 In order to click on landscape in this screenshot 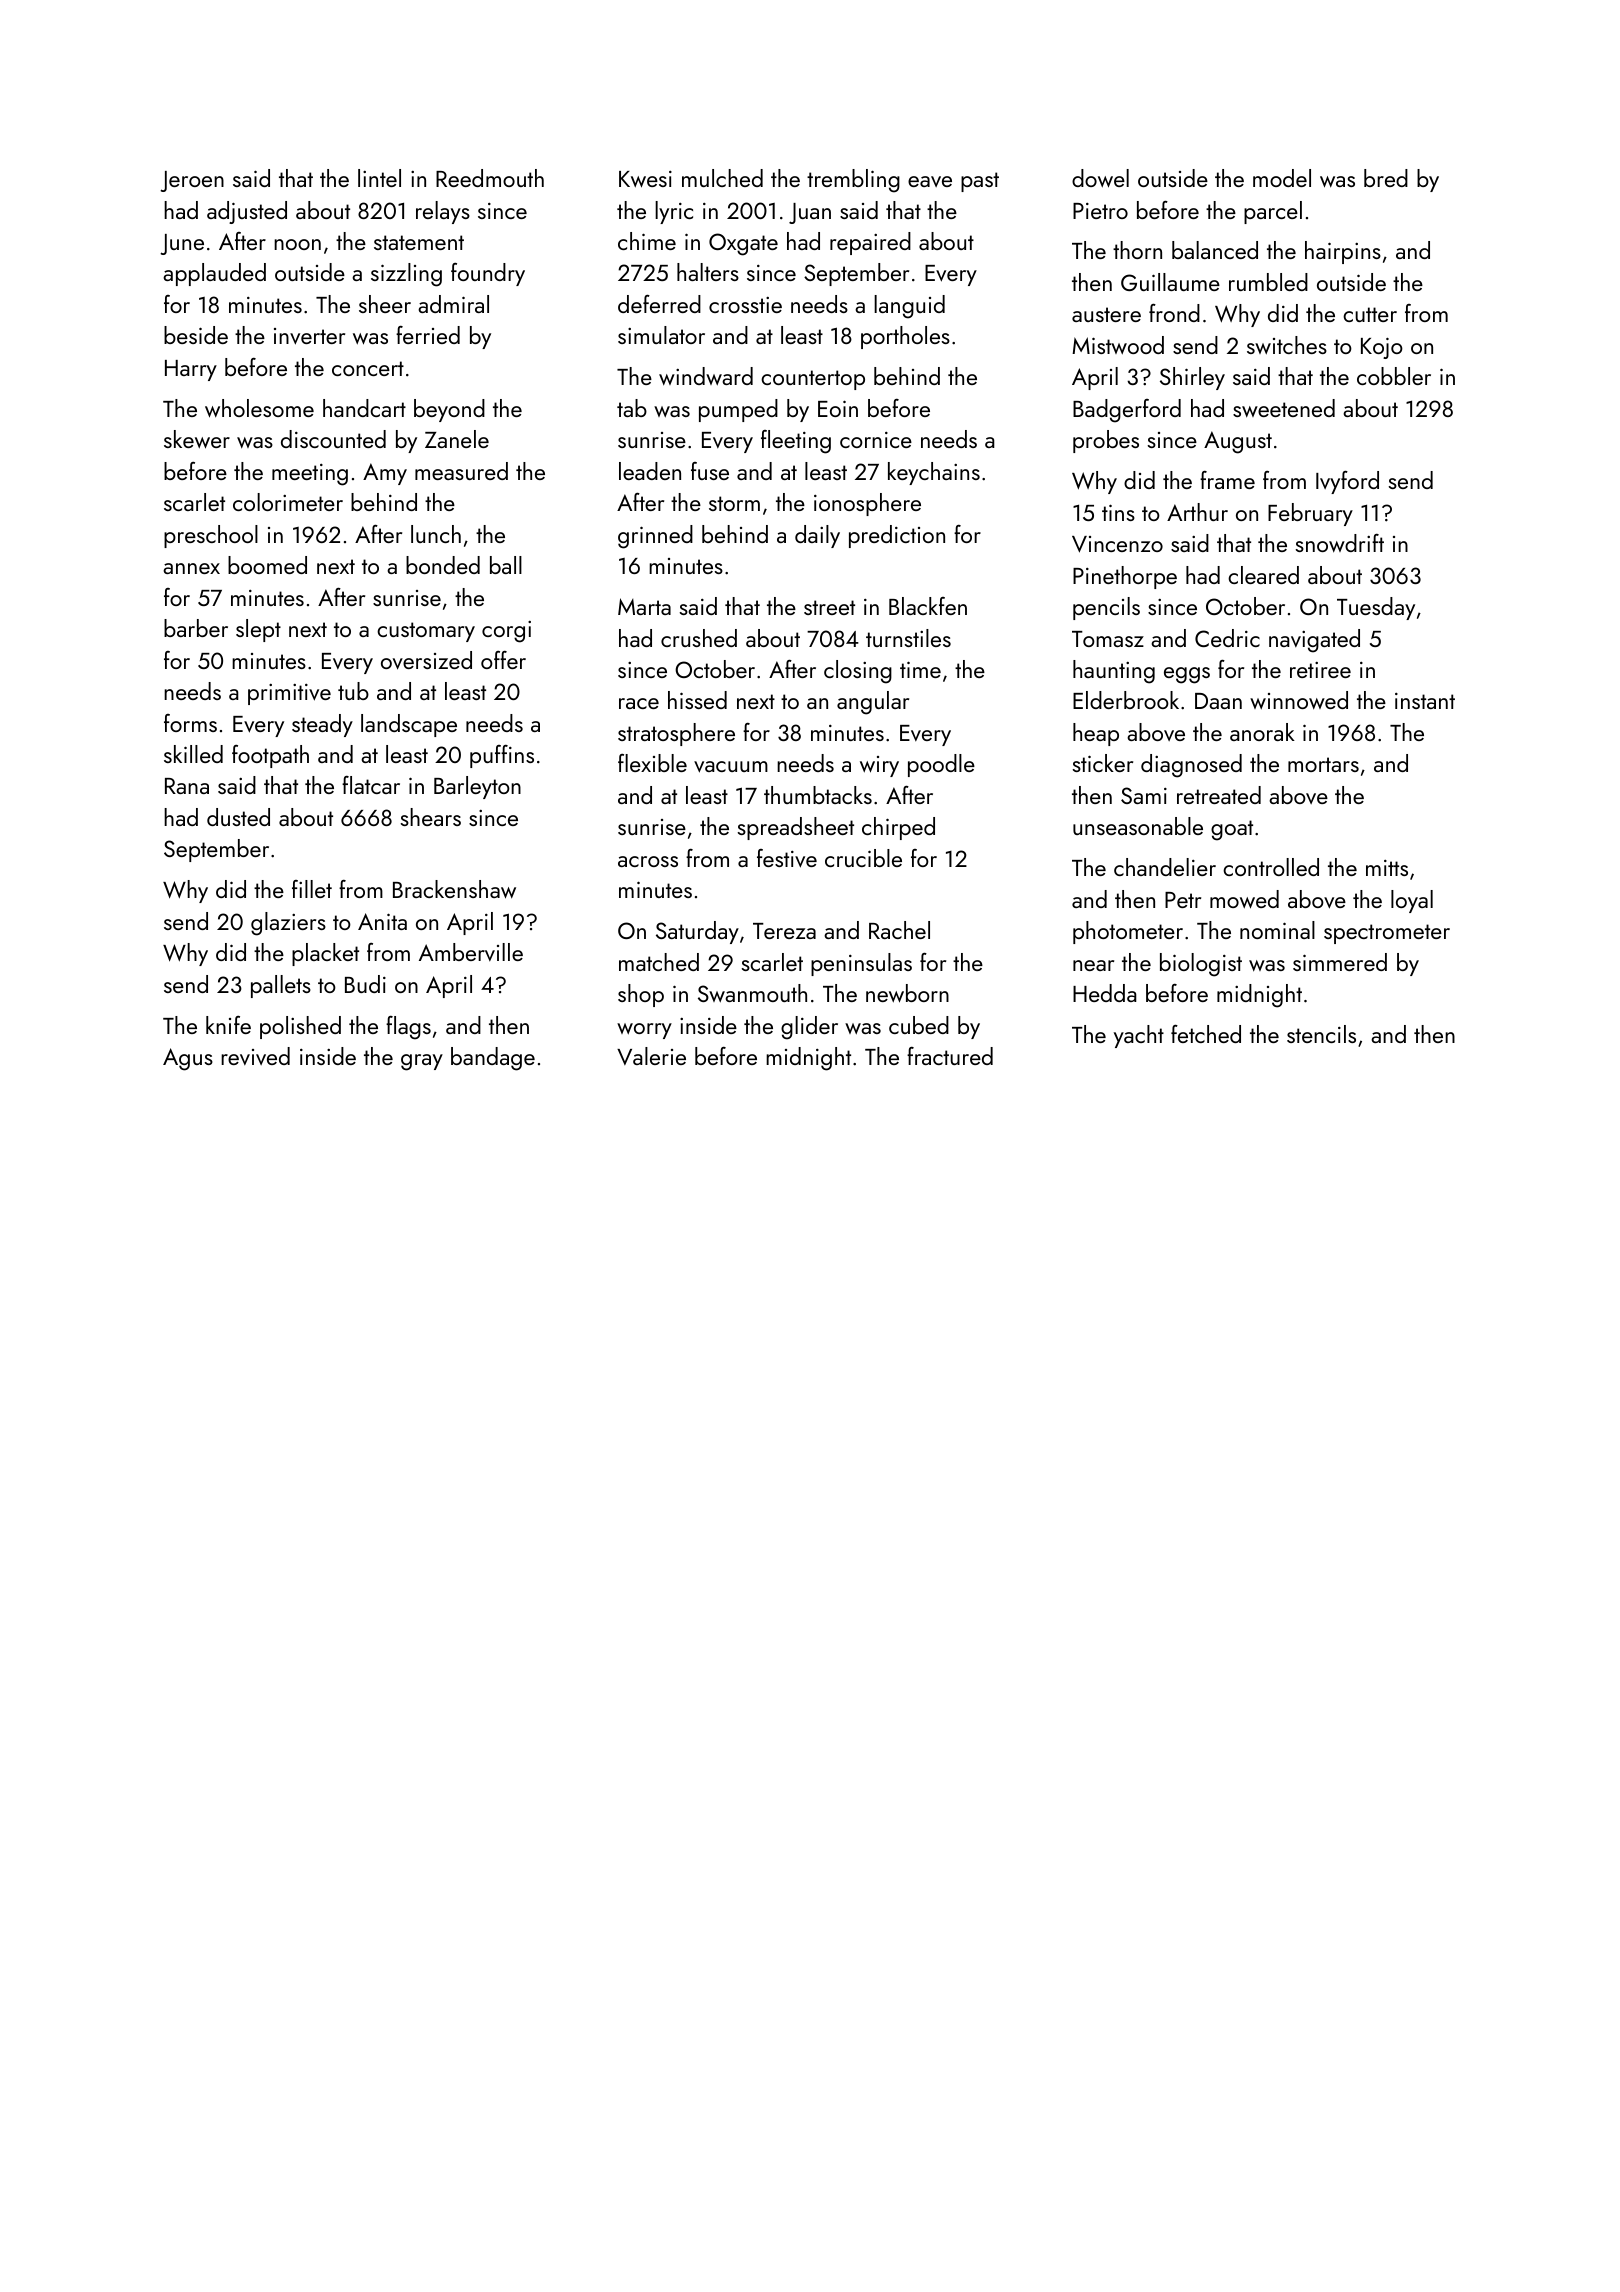, I will do `click(409, 725)`.
